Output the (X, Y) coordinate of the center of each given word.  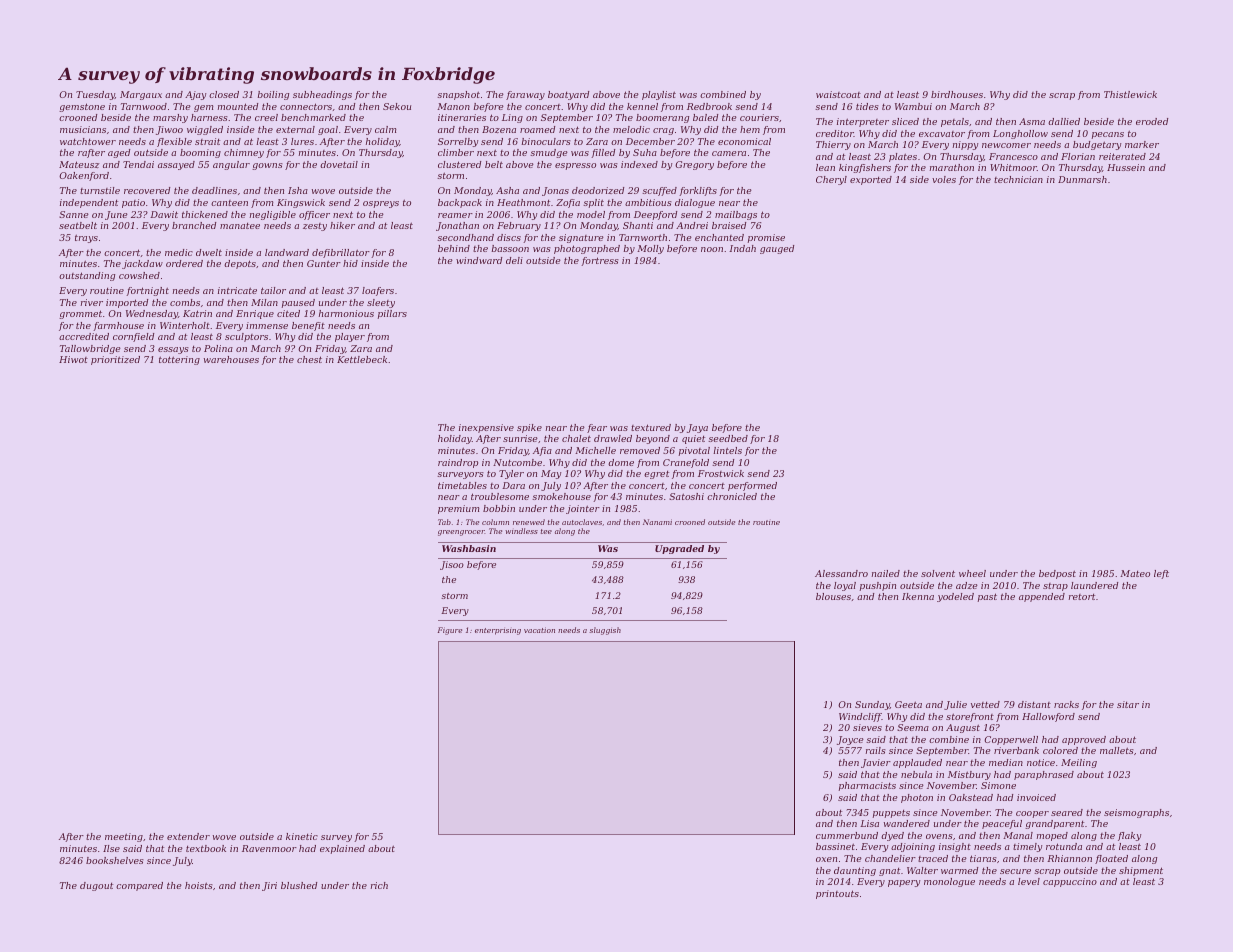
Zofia (568, 203)
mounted (238, 106)
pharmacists (867, 786)
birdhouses (957, 94)
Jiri (269, 886)
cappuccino (1070, 882)
